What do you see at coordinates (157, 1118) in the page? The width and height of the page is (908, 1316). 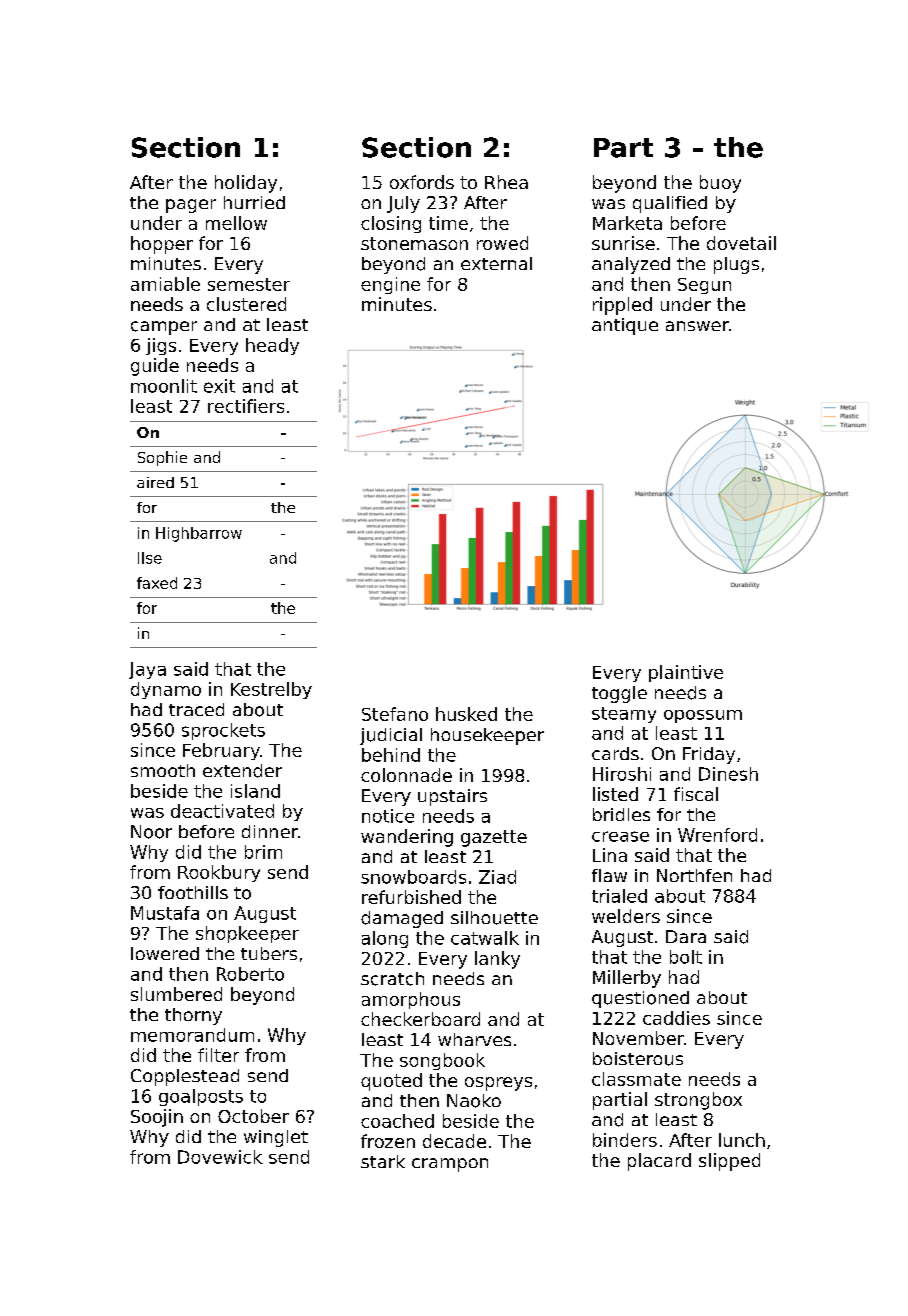 I see `Soojin` at bounding box center [157, 1118].
